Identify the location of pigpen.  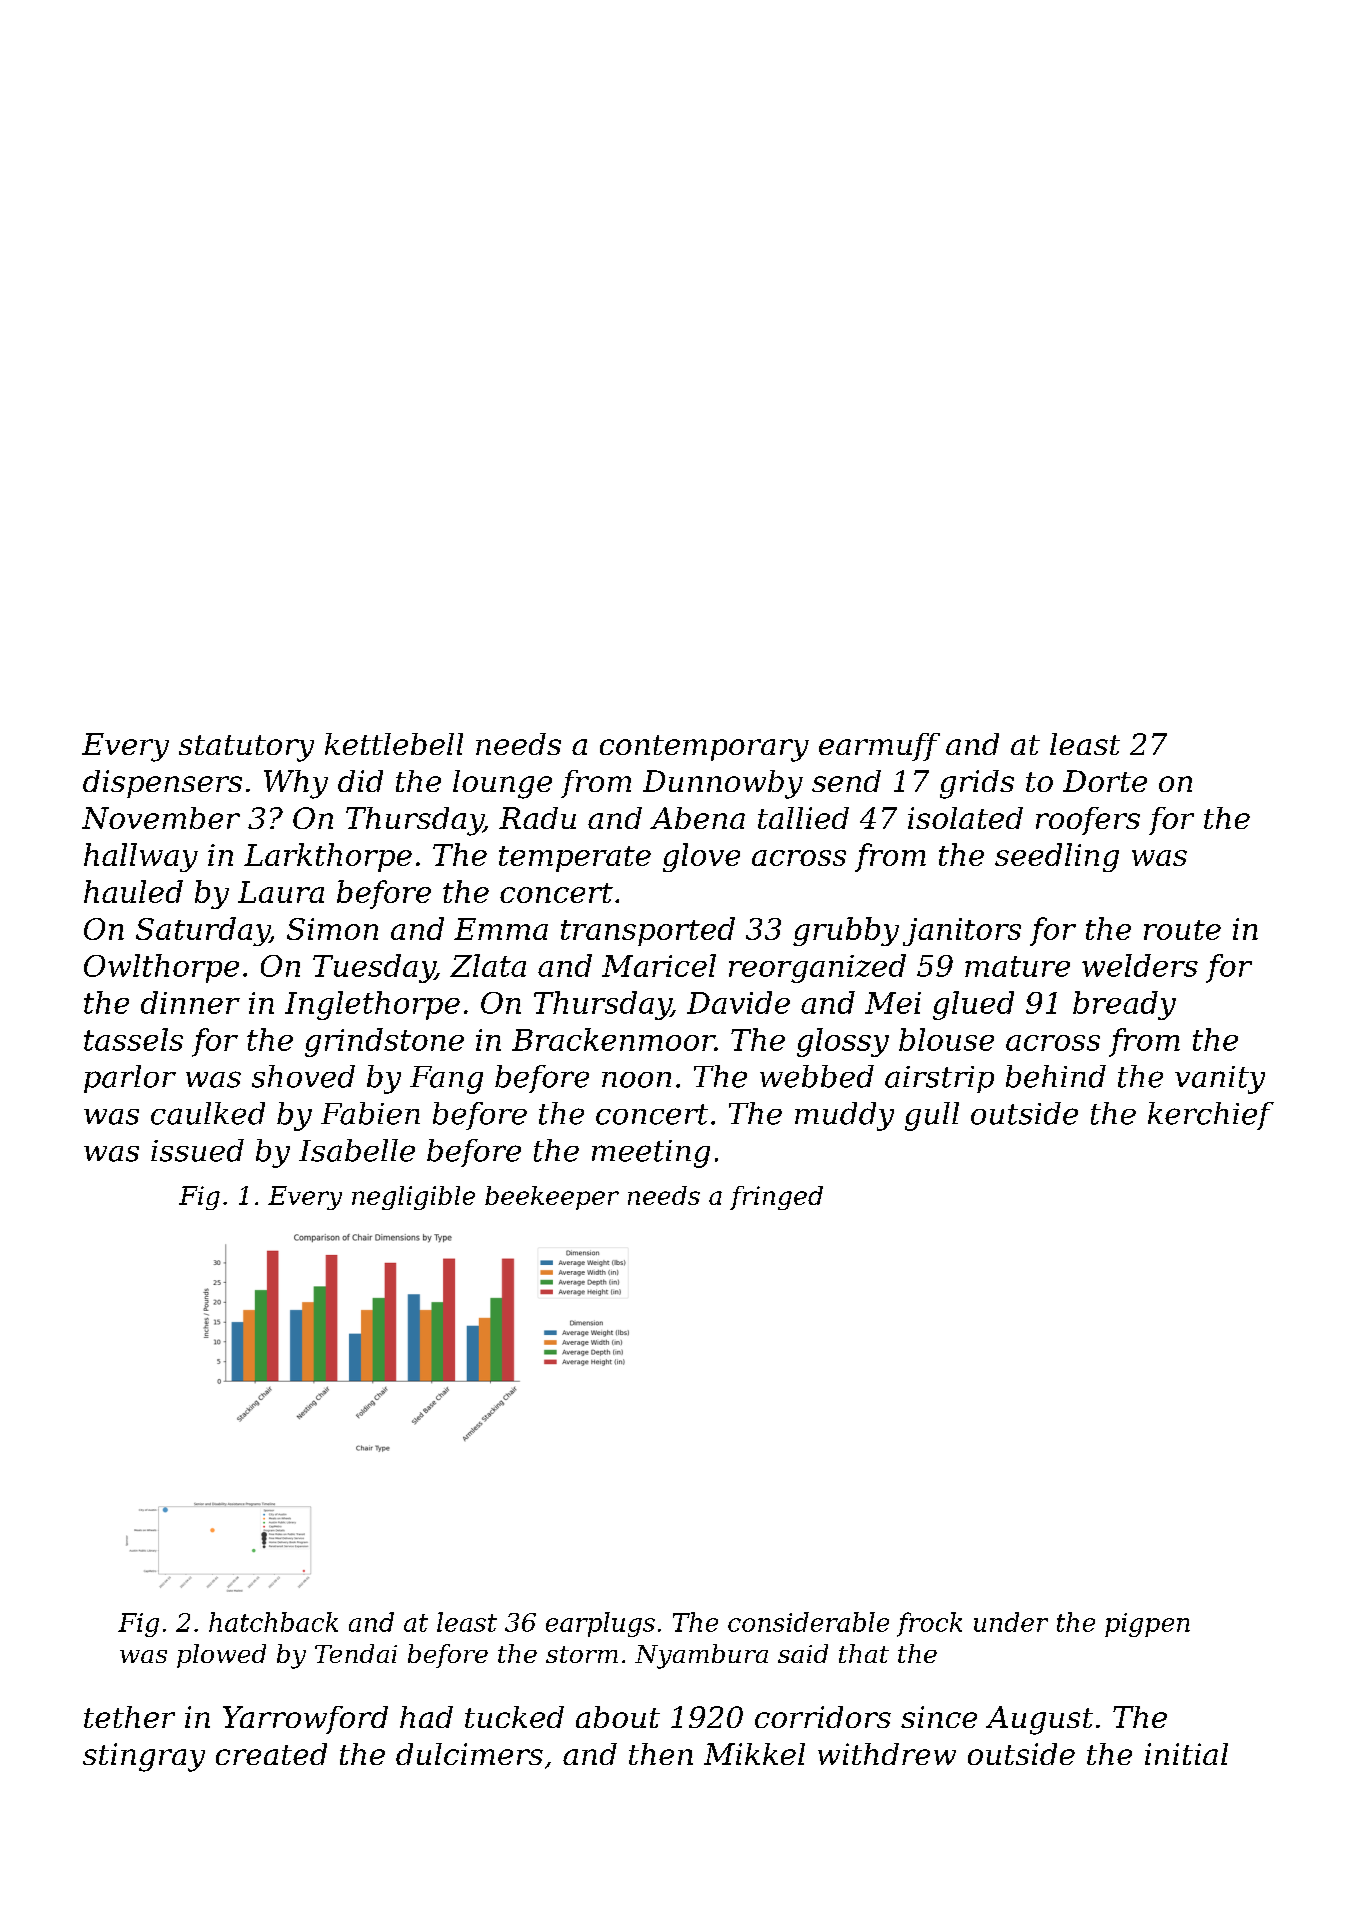
(1147, 1625).
